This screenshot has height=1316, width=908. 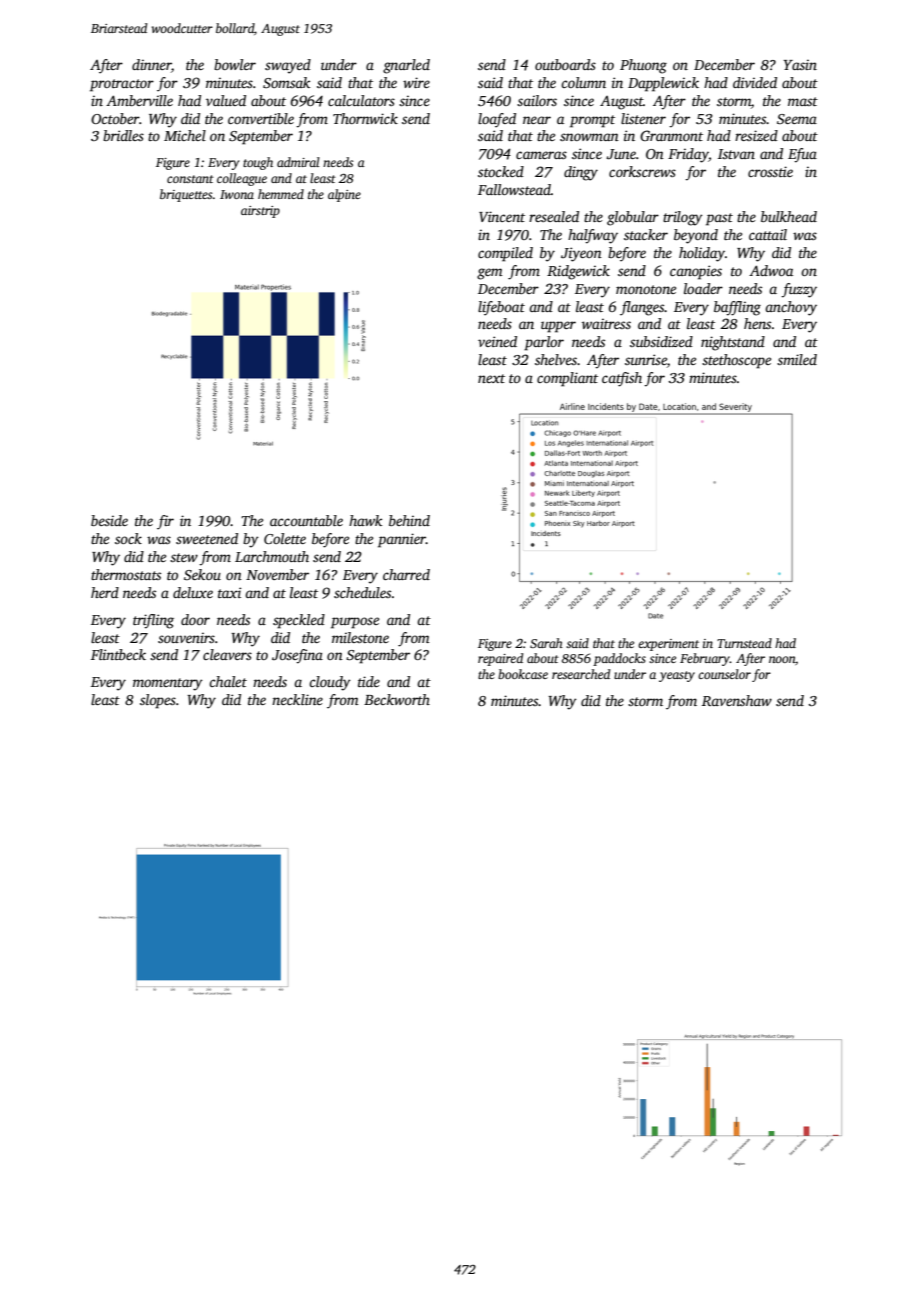 What do you see at coordinates (643, 118) in the screenshot?
I see `listener` at bounding box center [643, 118].
